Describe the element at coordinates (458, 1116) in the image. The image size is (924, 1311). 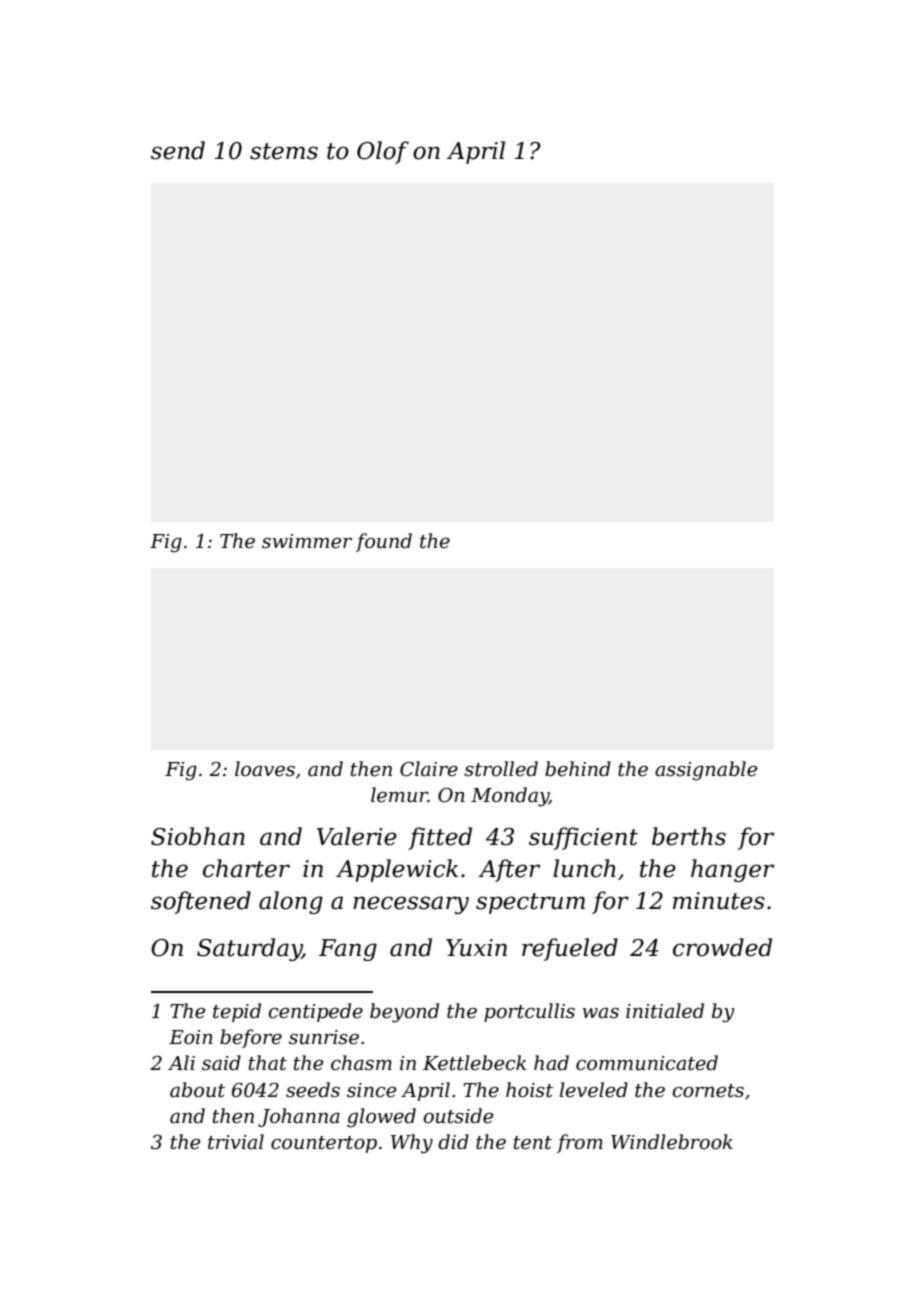
I see `outside` at that location.
